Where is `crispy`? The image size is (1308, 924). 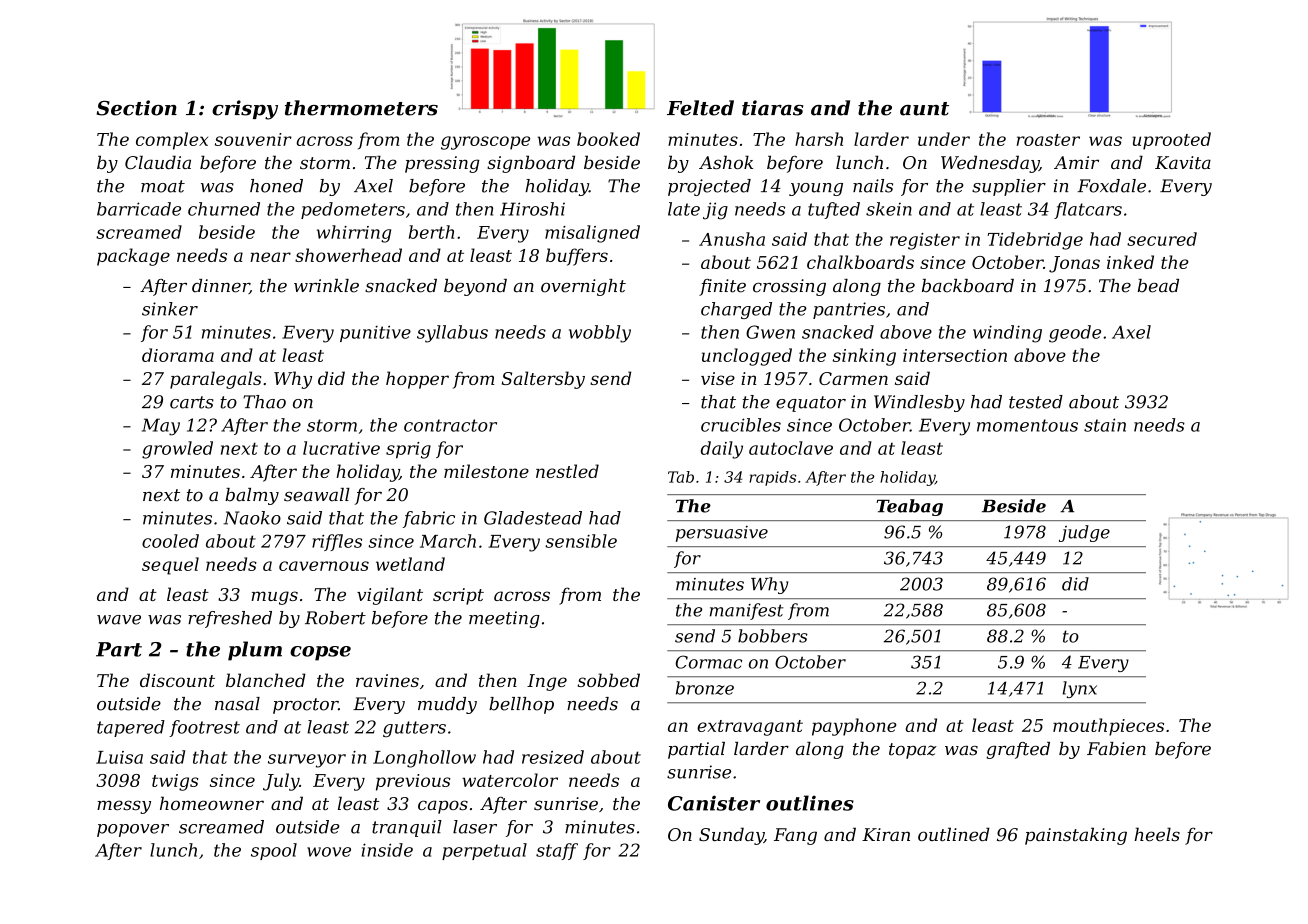
crispy is located at coordinates (245, 110).
